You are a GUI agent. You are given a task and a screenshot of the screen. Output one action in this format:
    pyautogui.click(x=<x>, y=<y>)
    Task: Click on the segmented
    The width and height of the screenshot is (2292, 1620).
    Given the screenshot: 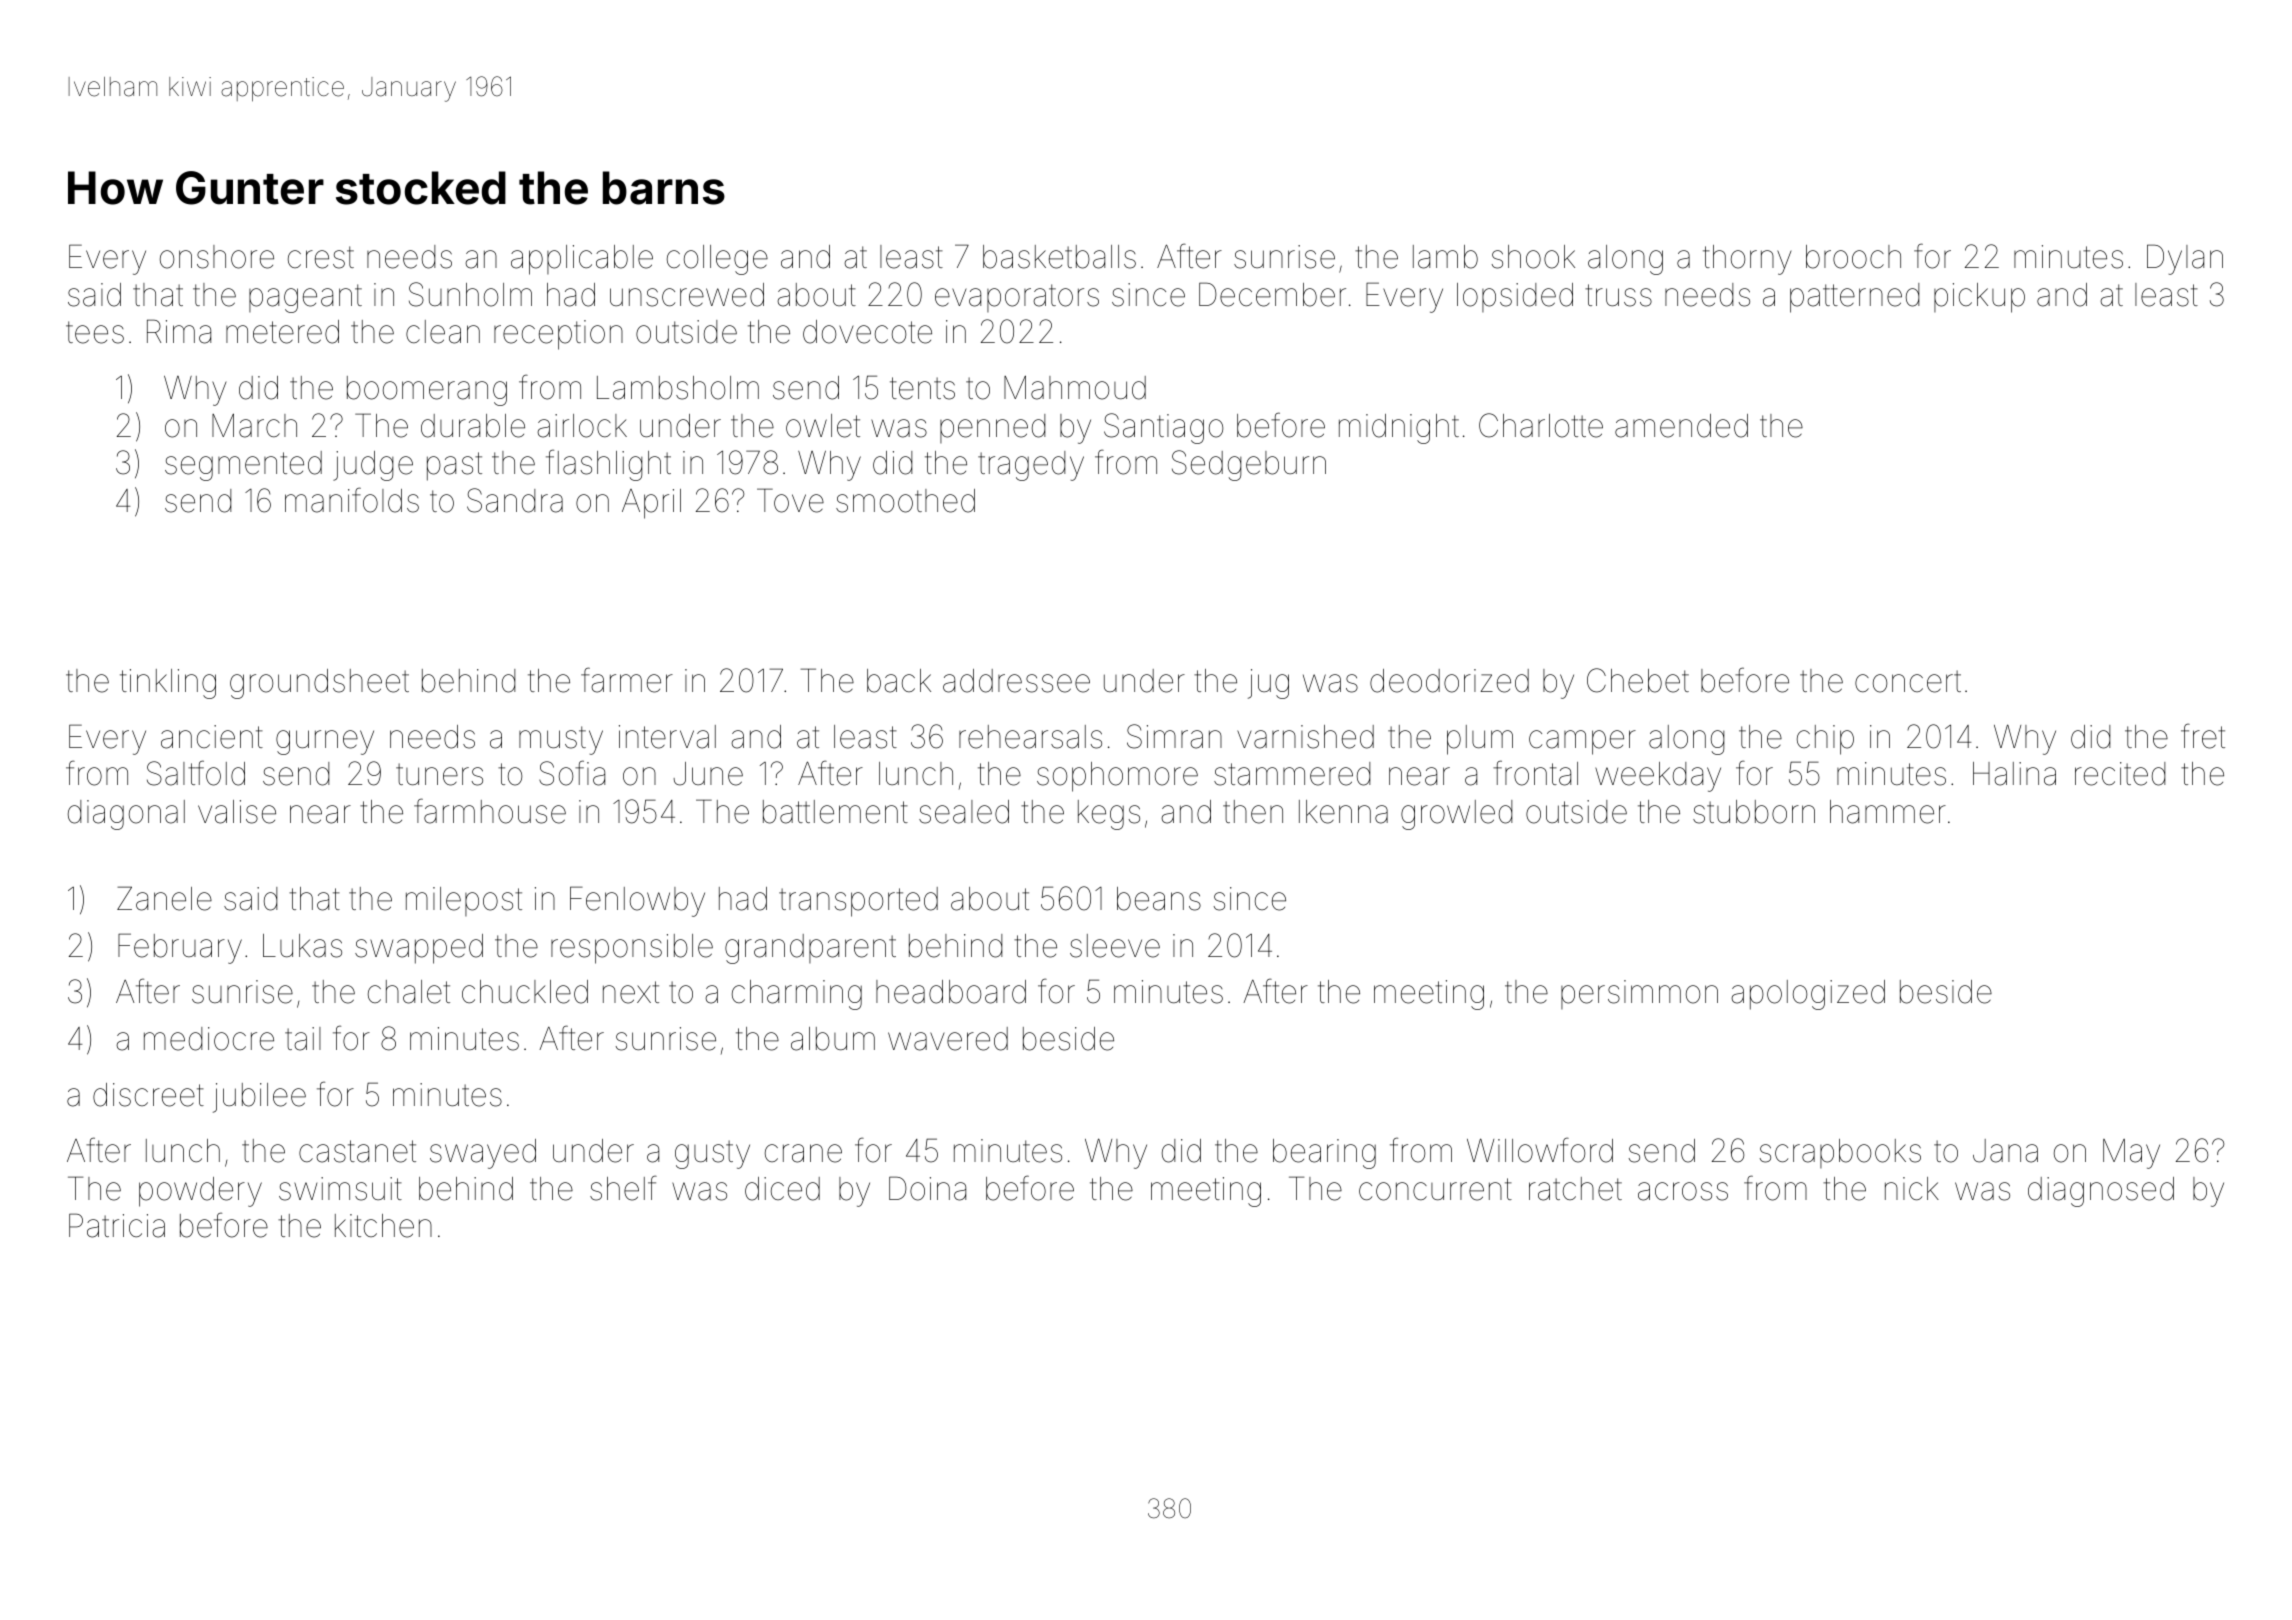 What is the action you would take?
    pyautogui.click(x=243, y=466)
